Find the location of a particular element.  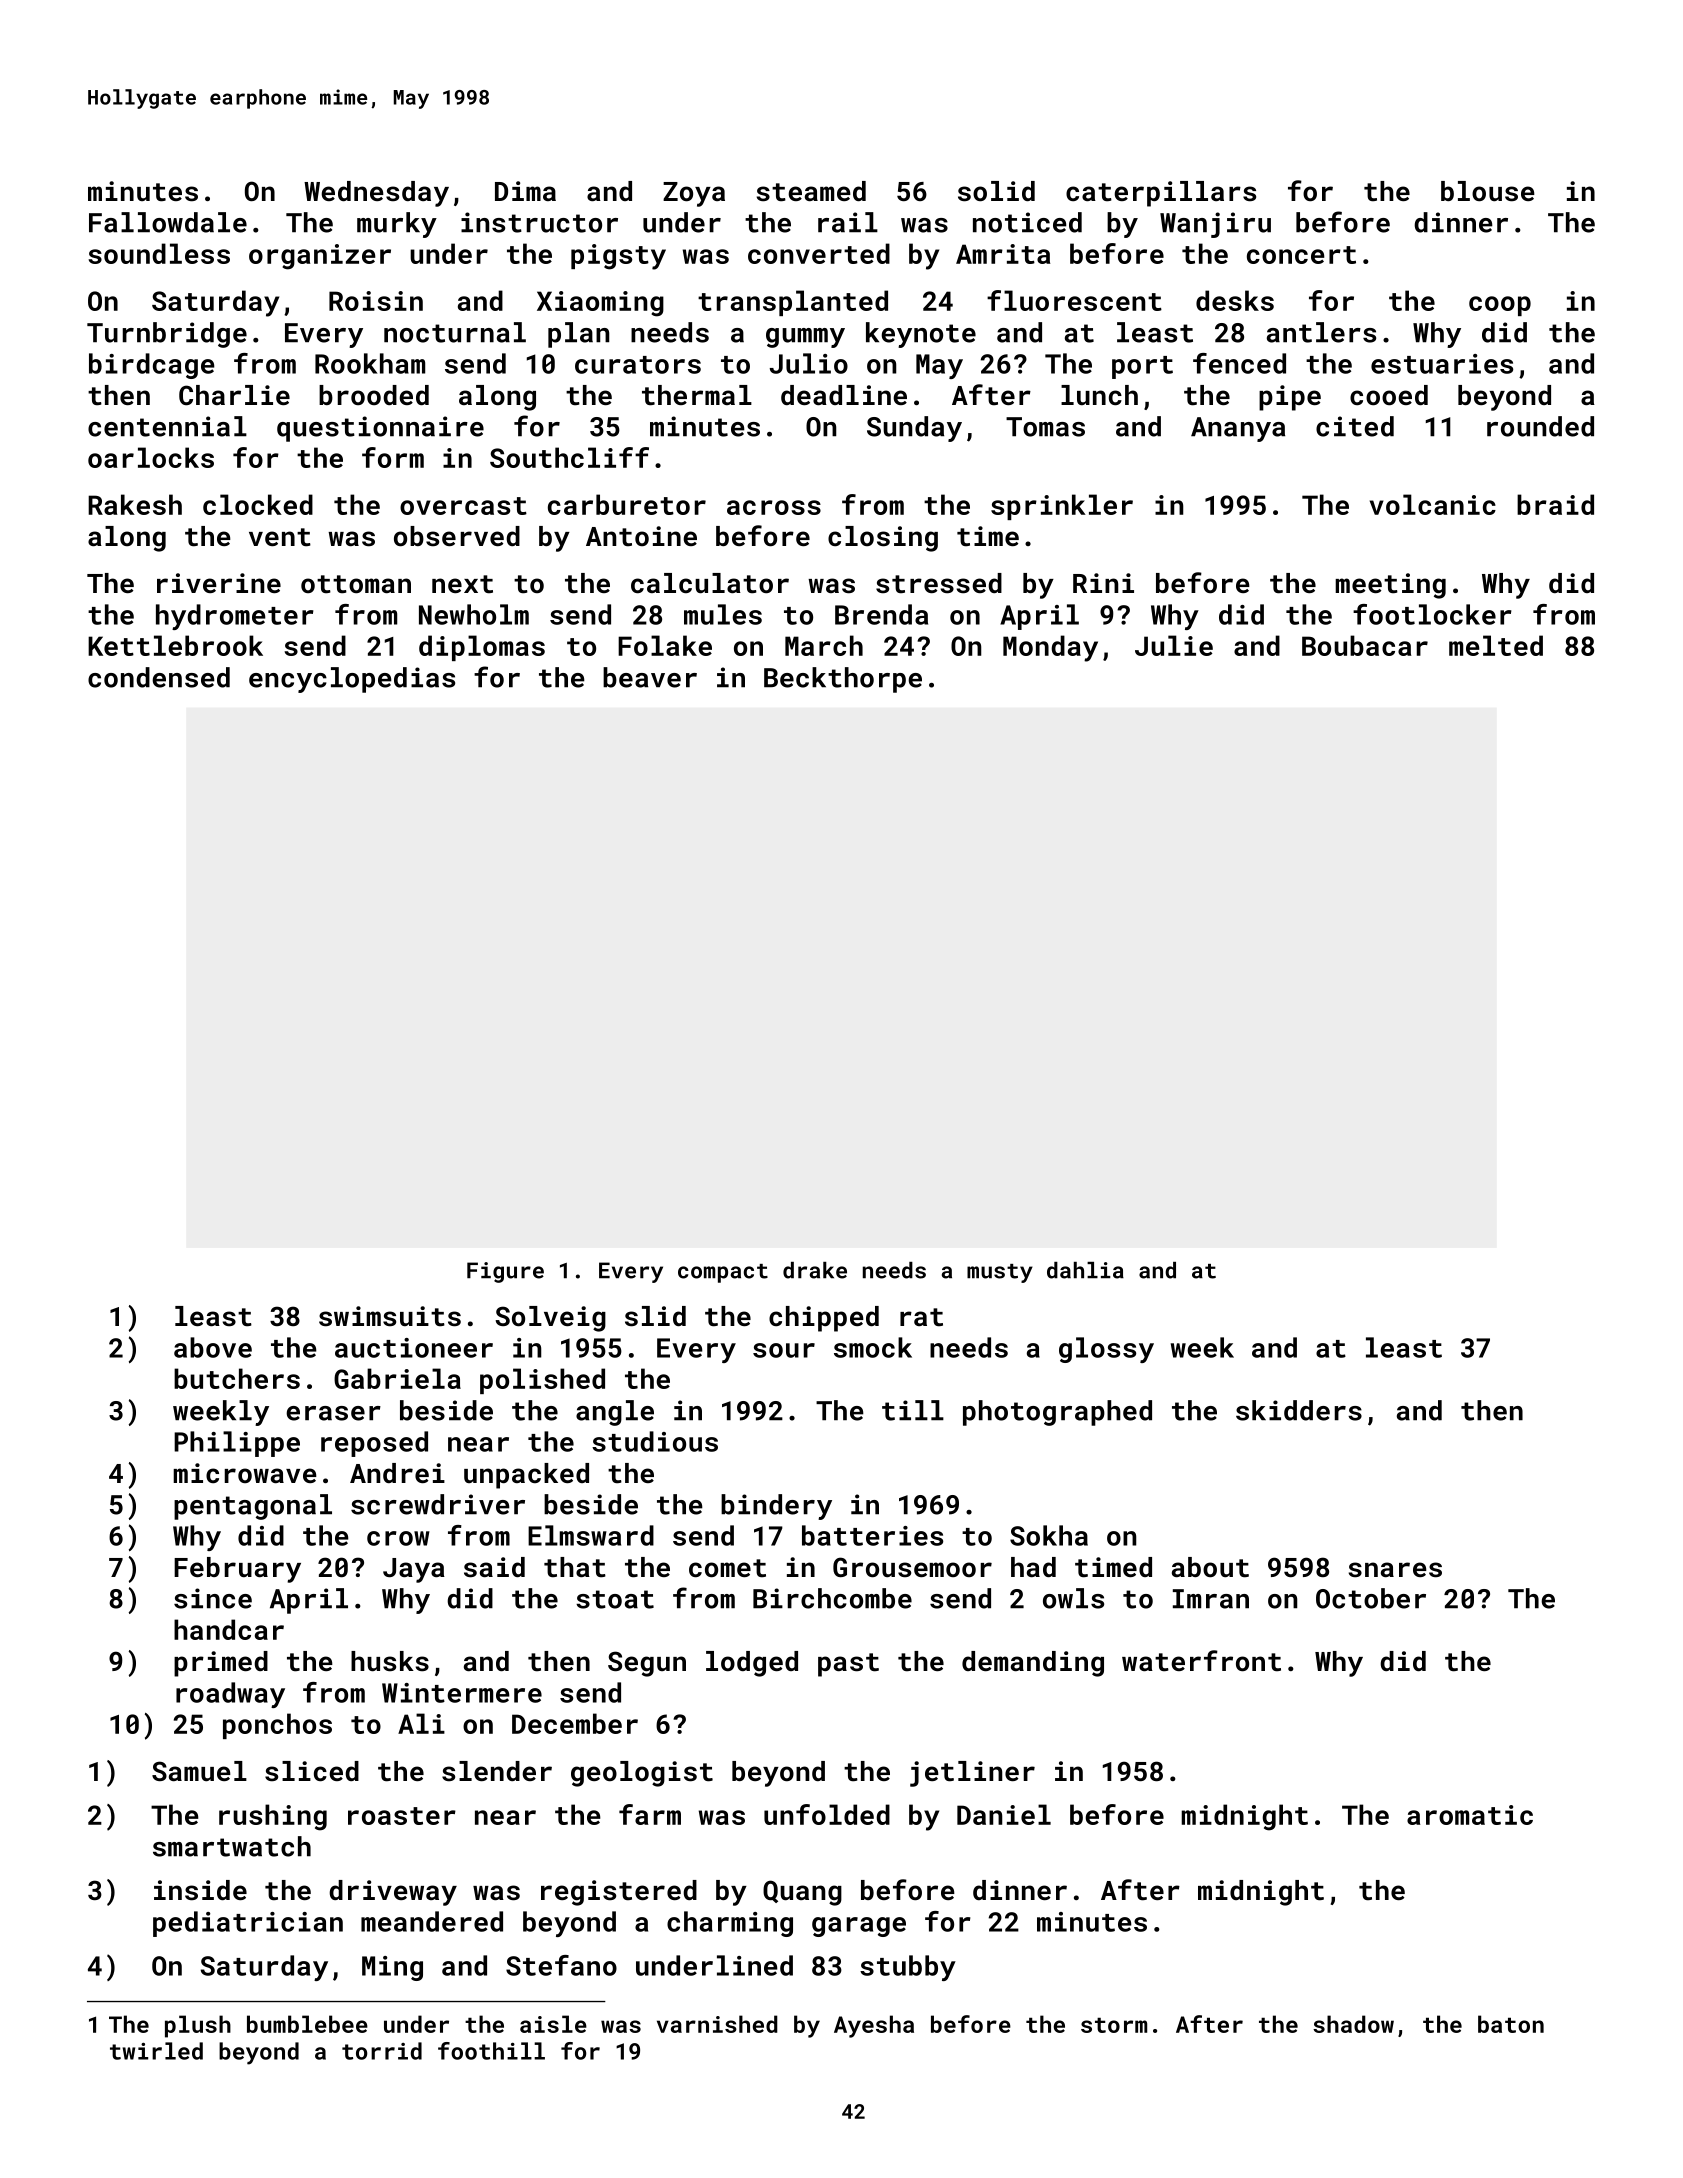

Ali is located at coordinates (421, 1723).
